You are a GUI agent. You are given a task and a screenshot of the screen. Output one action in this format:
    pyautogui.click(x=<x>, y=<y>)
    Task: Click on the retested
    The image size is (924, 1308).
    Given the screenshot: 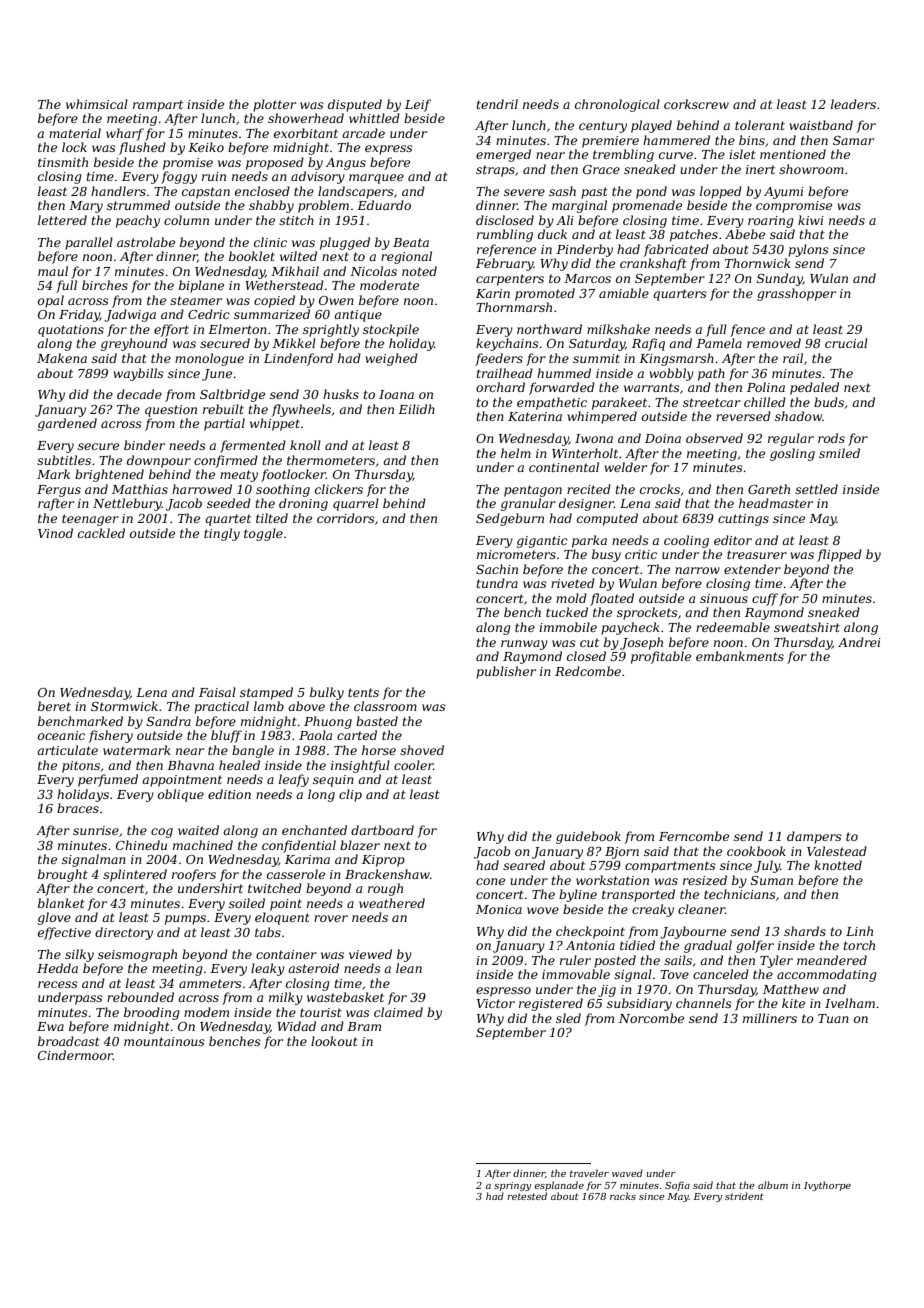 What is the action you would take?
    pyautogui.click(x=527, y=1196)
